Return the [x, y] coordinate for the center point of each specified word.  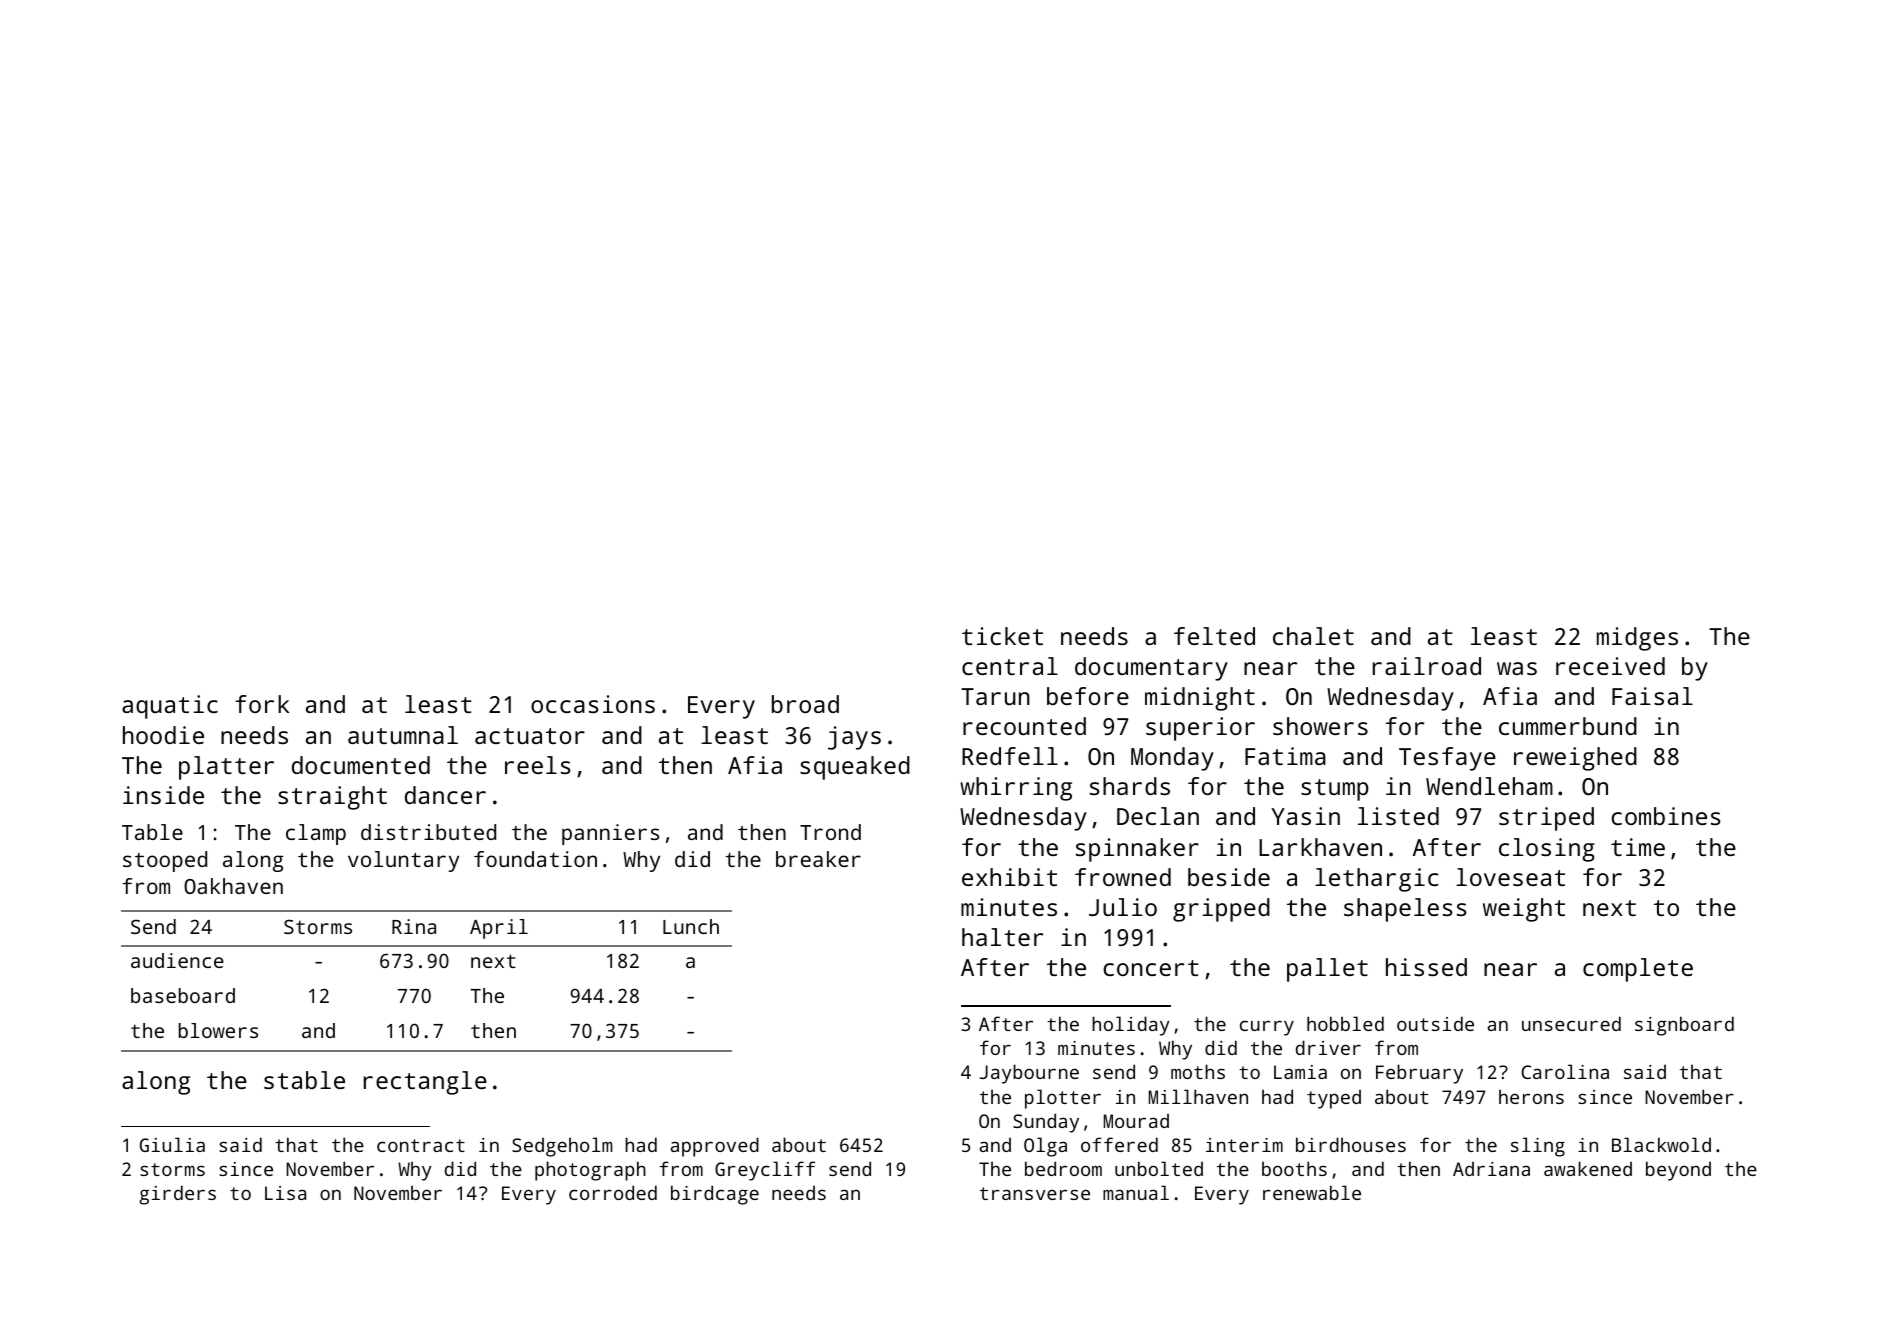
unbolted [1159, 1168]
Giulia [172, 1144]
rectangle [425, 1083]
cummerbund [1568, 726]
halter [1002, 937]
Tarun [995, 696]
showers [1320, 726]
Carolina [1565, 1071]
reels [538, 765]
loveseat [1510, 877]
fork [262, 704]
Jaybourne [1029, 1074]
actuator [530, 736]
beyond [1678, 1171]
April [499, 929]
